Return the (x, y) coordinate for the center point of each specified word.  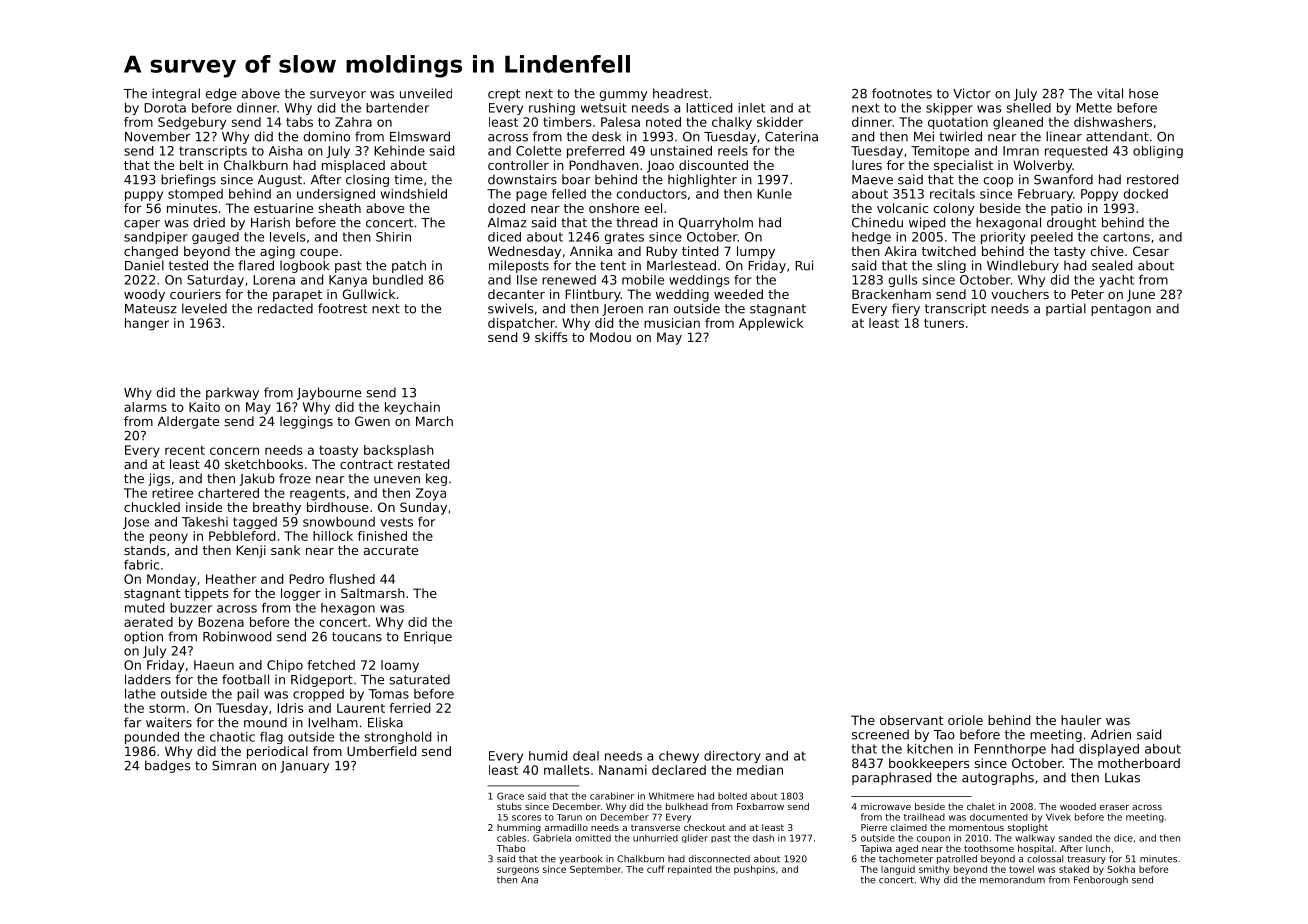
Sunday (423, 508)
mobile (643, 280)
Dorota (165, 108)
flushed (352, 579)
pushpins (754, 870)
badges (167, 766)
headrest (680, 93)
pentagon (1121, 310)
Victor (972, 93)
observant (911, 720)
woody (144, 295)
